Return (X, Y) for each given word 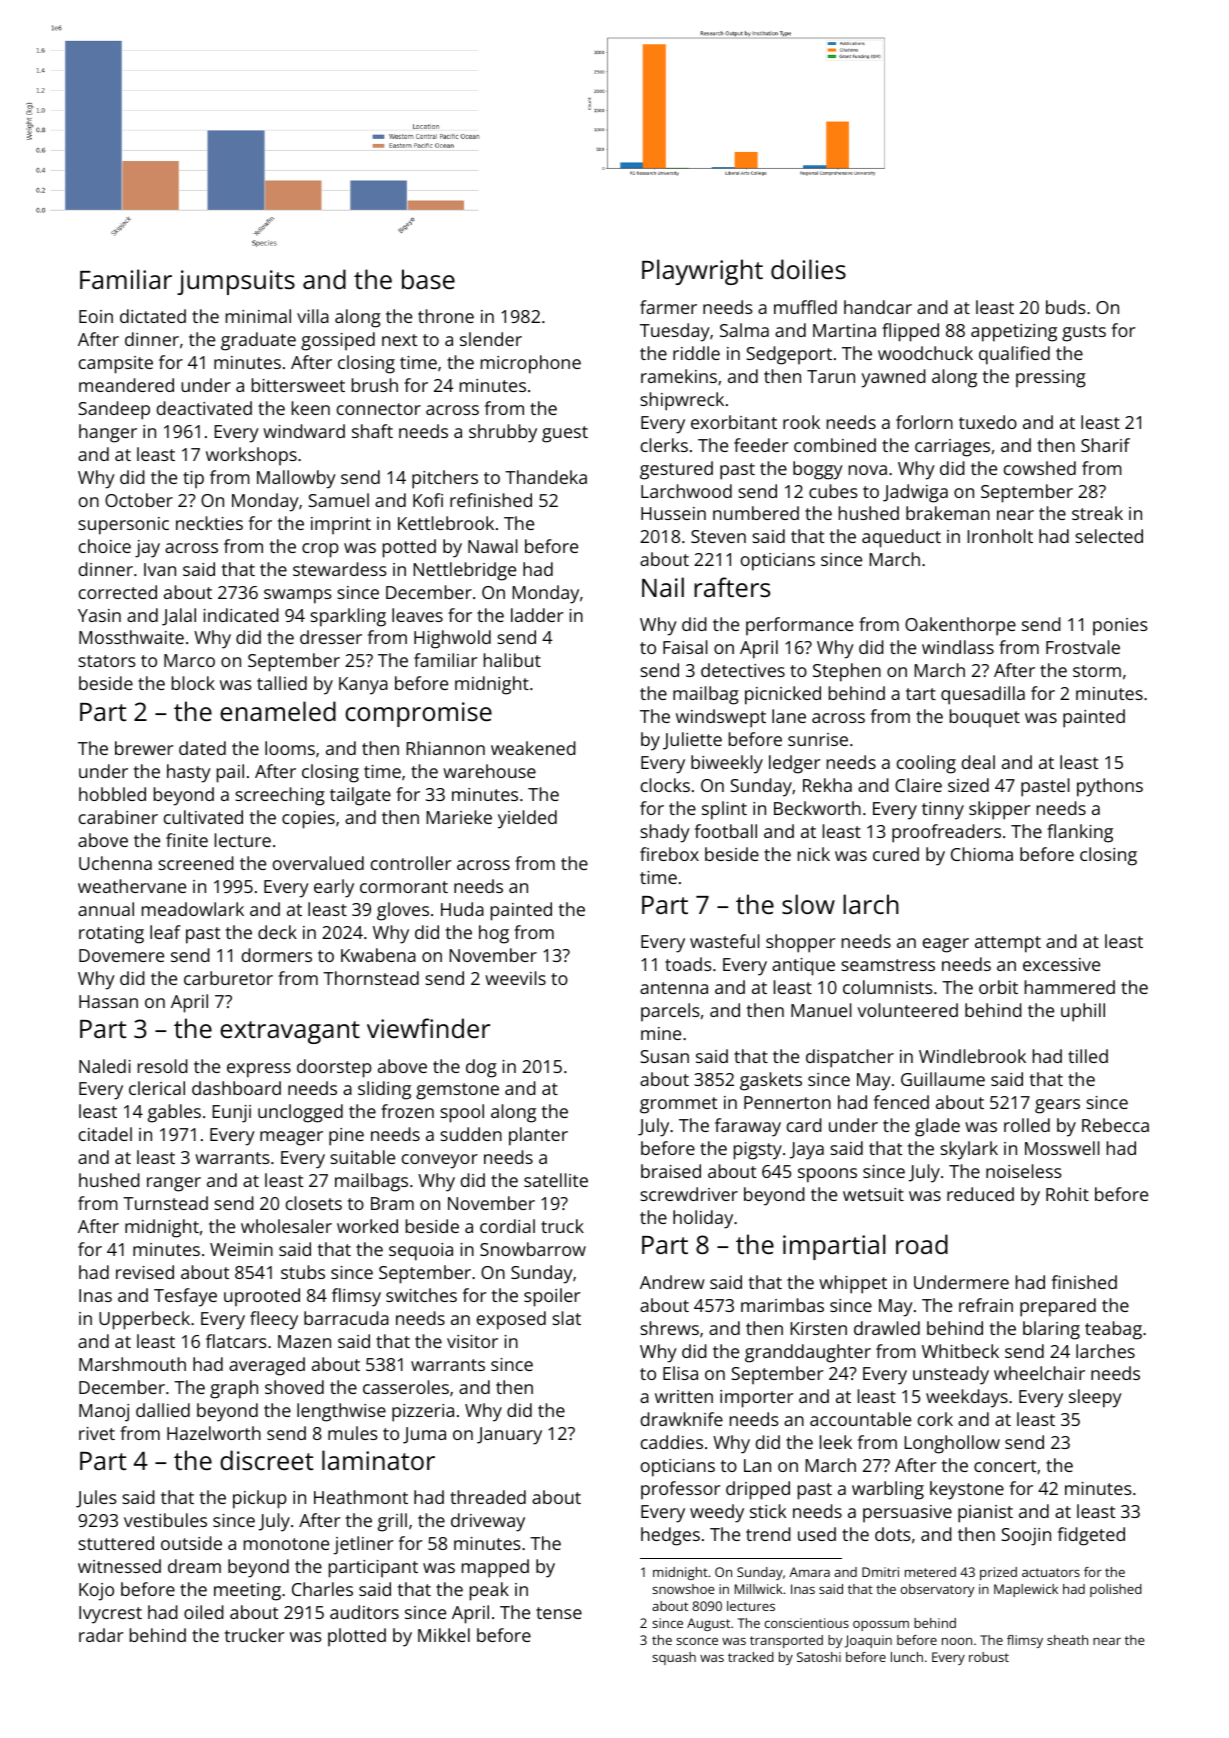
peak (489, 1591)
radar (101, 1635)
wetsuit (873, 1194)
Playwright (702, 272)
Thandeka (546, 477)
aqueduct (901, 538)
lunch (907, 1657)
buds (1066, 307)
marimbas (782, 1305)
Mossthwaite (131, 637)
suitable (362, 1157)
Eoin (96, 316)
